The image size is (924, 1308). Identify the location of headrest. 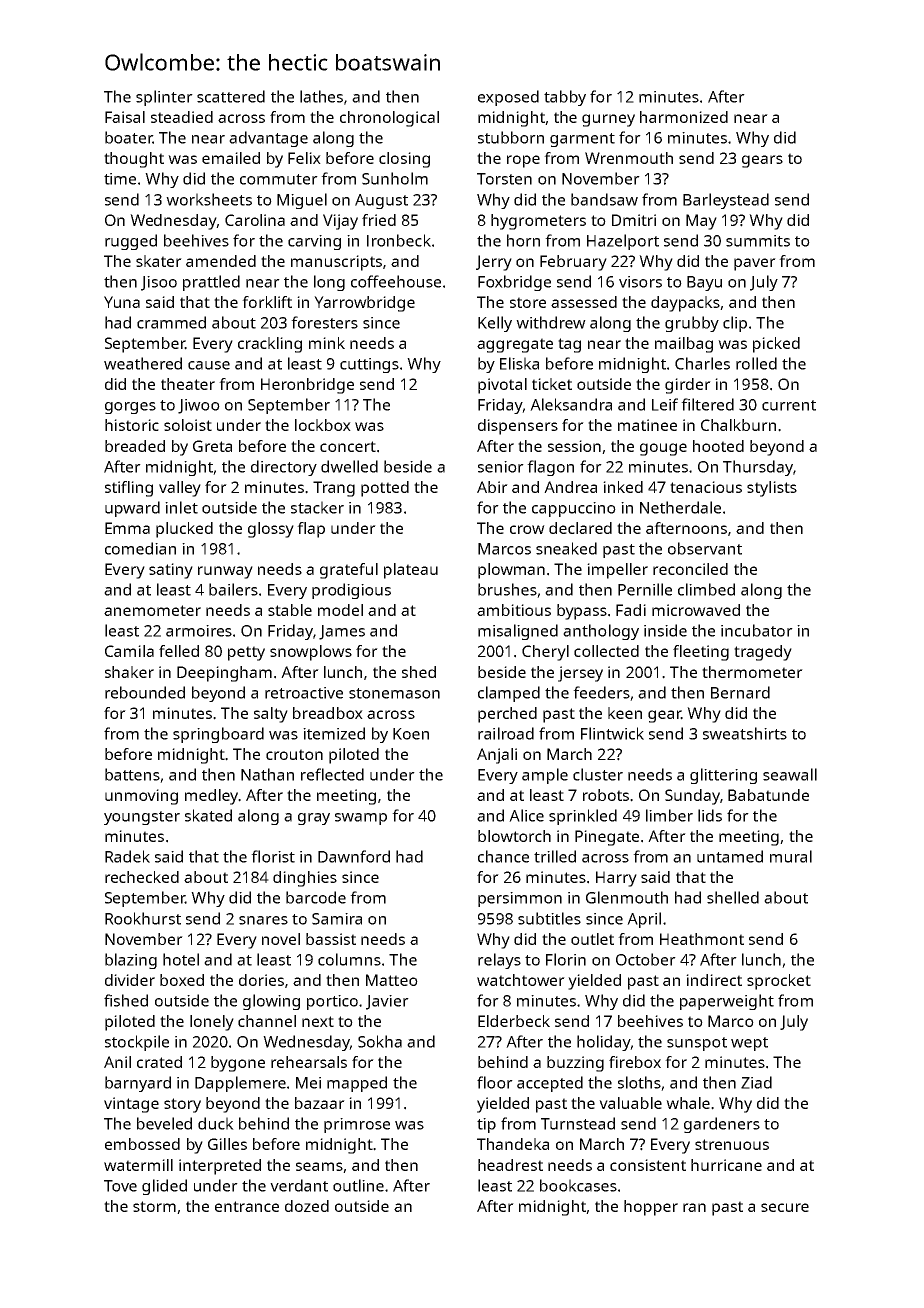
(510, 1165).
